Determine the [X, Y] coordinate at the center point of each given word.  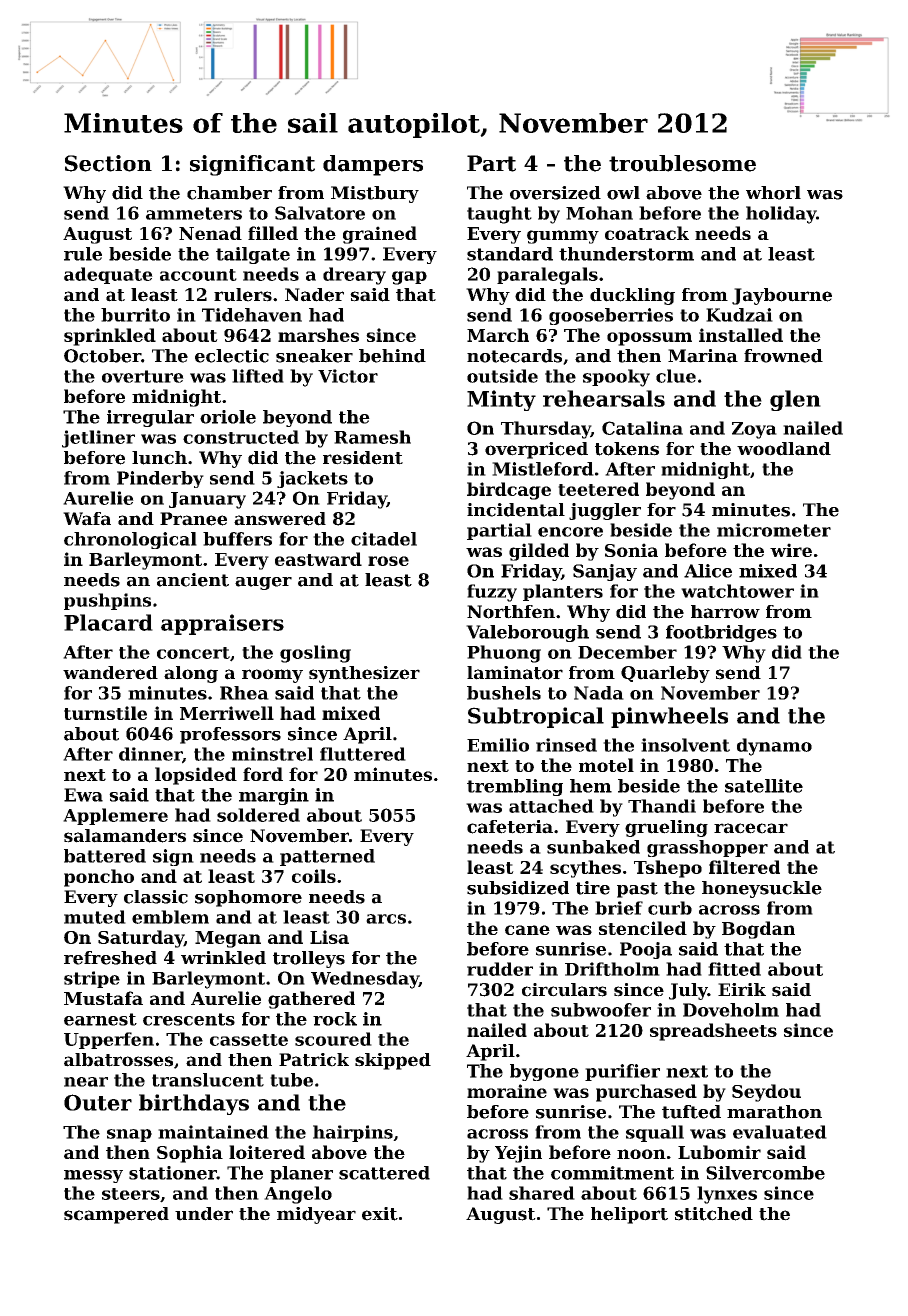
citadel [384, 539]
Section [108, 163]
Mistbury [375, 194]
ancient [193, 580]
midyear [316, 1215]
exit [380, 1214]
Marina [703, 356]
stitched [714, 1214]
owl [623, 193]
